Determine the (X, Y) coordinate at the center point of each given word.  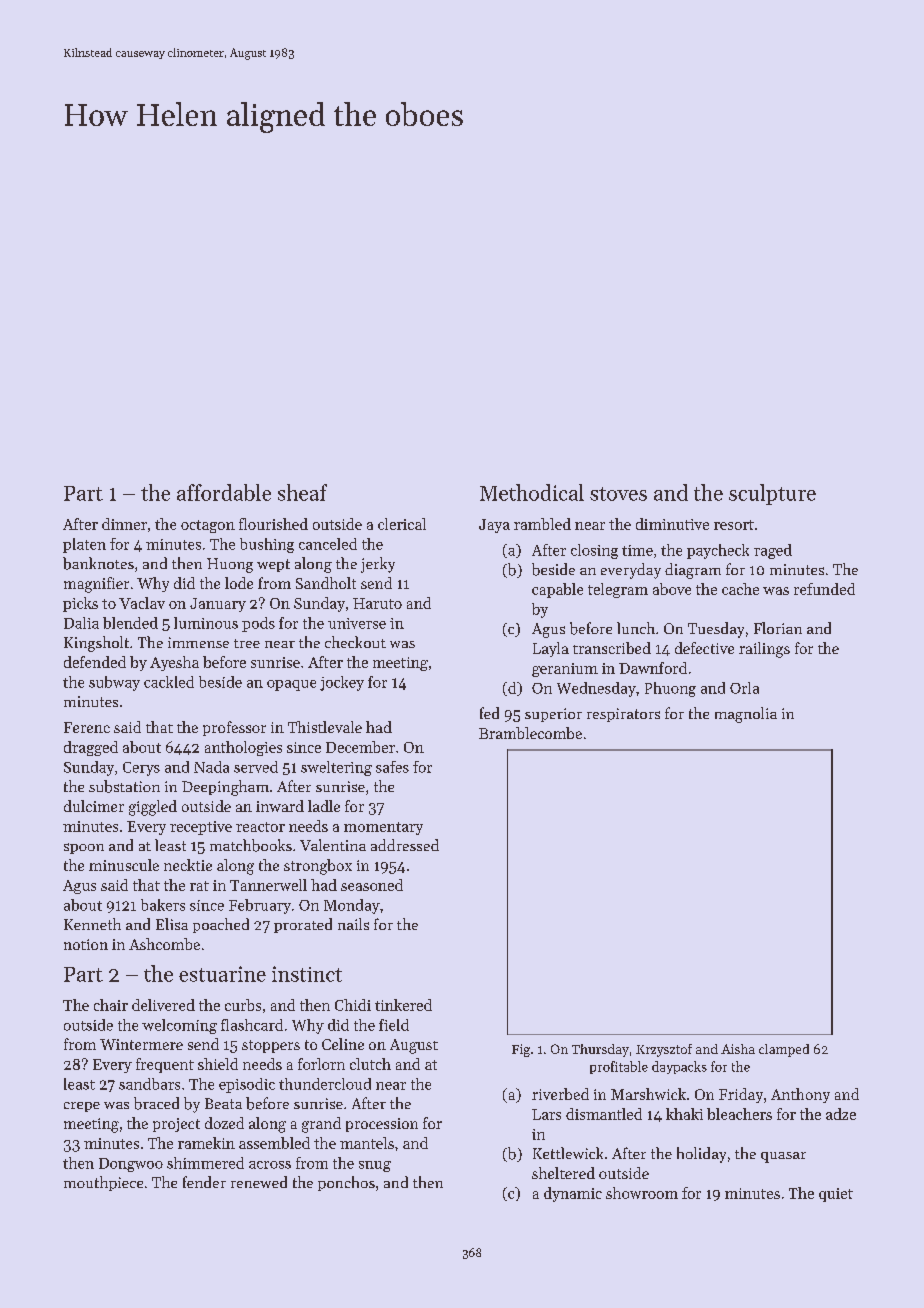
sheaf (302, 492)
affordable (224, 492)
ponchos (346, 1183)
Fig (521, 1050)
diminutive (672, 524)
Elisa (172, 924)
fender (204, 1182)
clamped (784, 1050)
